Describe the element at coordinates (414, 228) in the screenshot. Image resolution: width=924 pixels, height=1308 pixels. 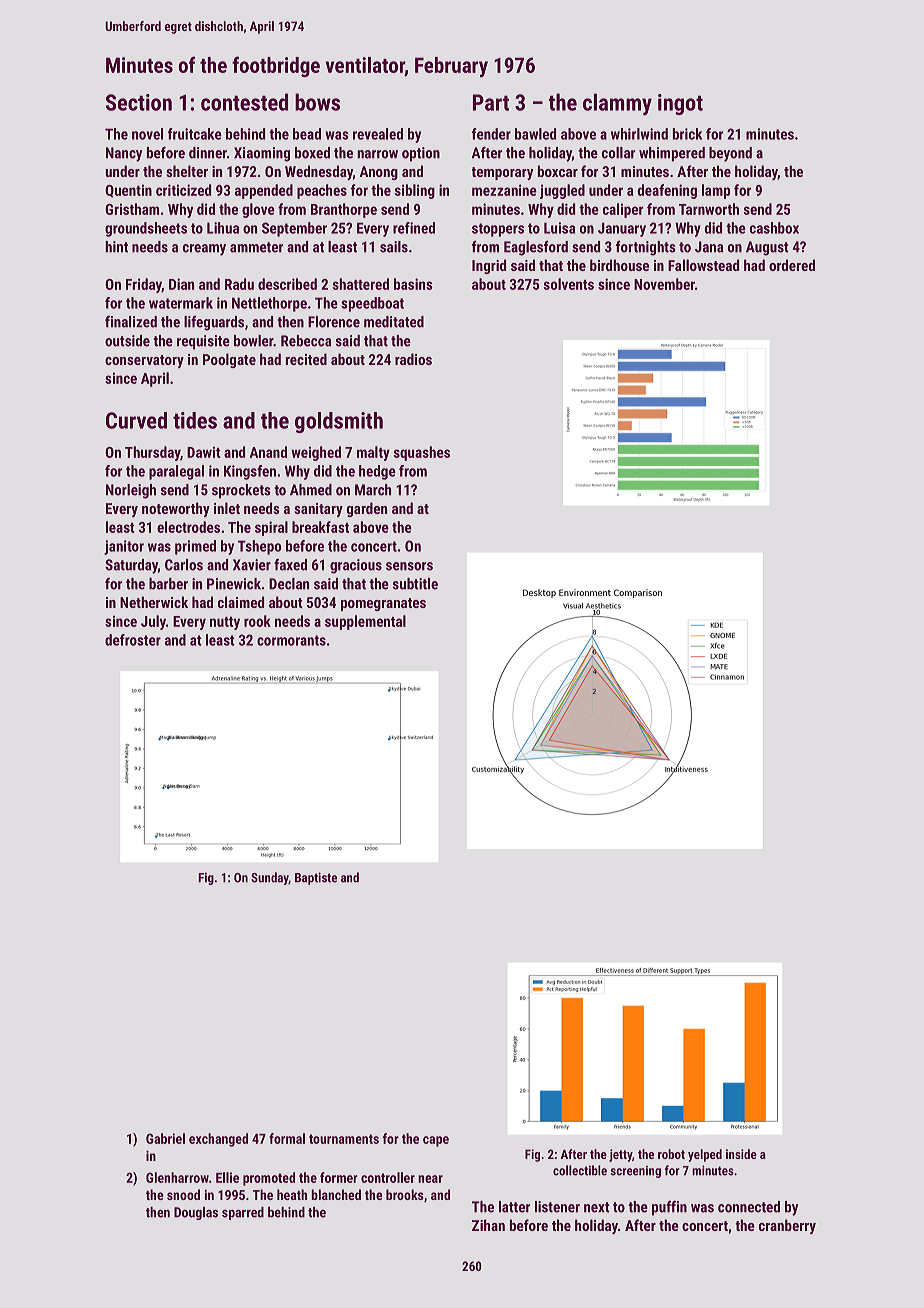
I see `refined` at that location.
